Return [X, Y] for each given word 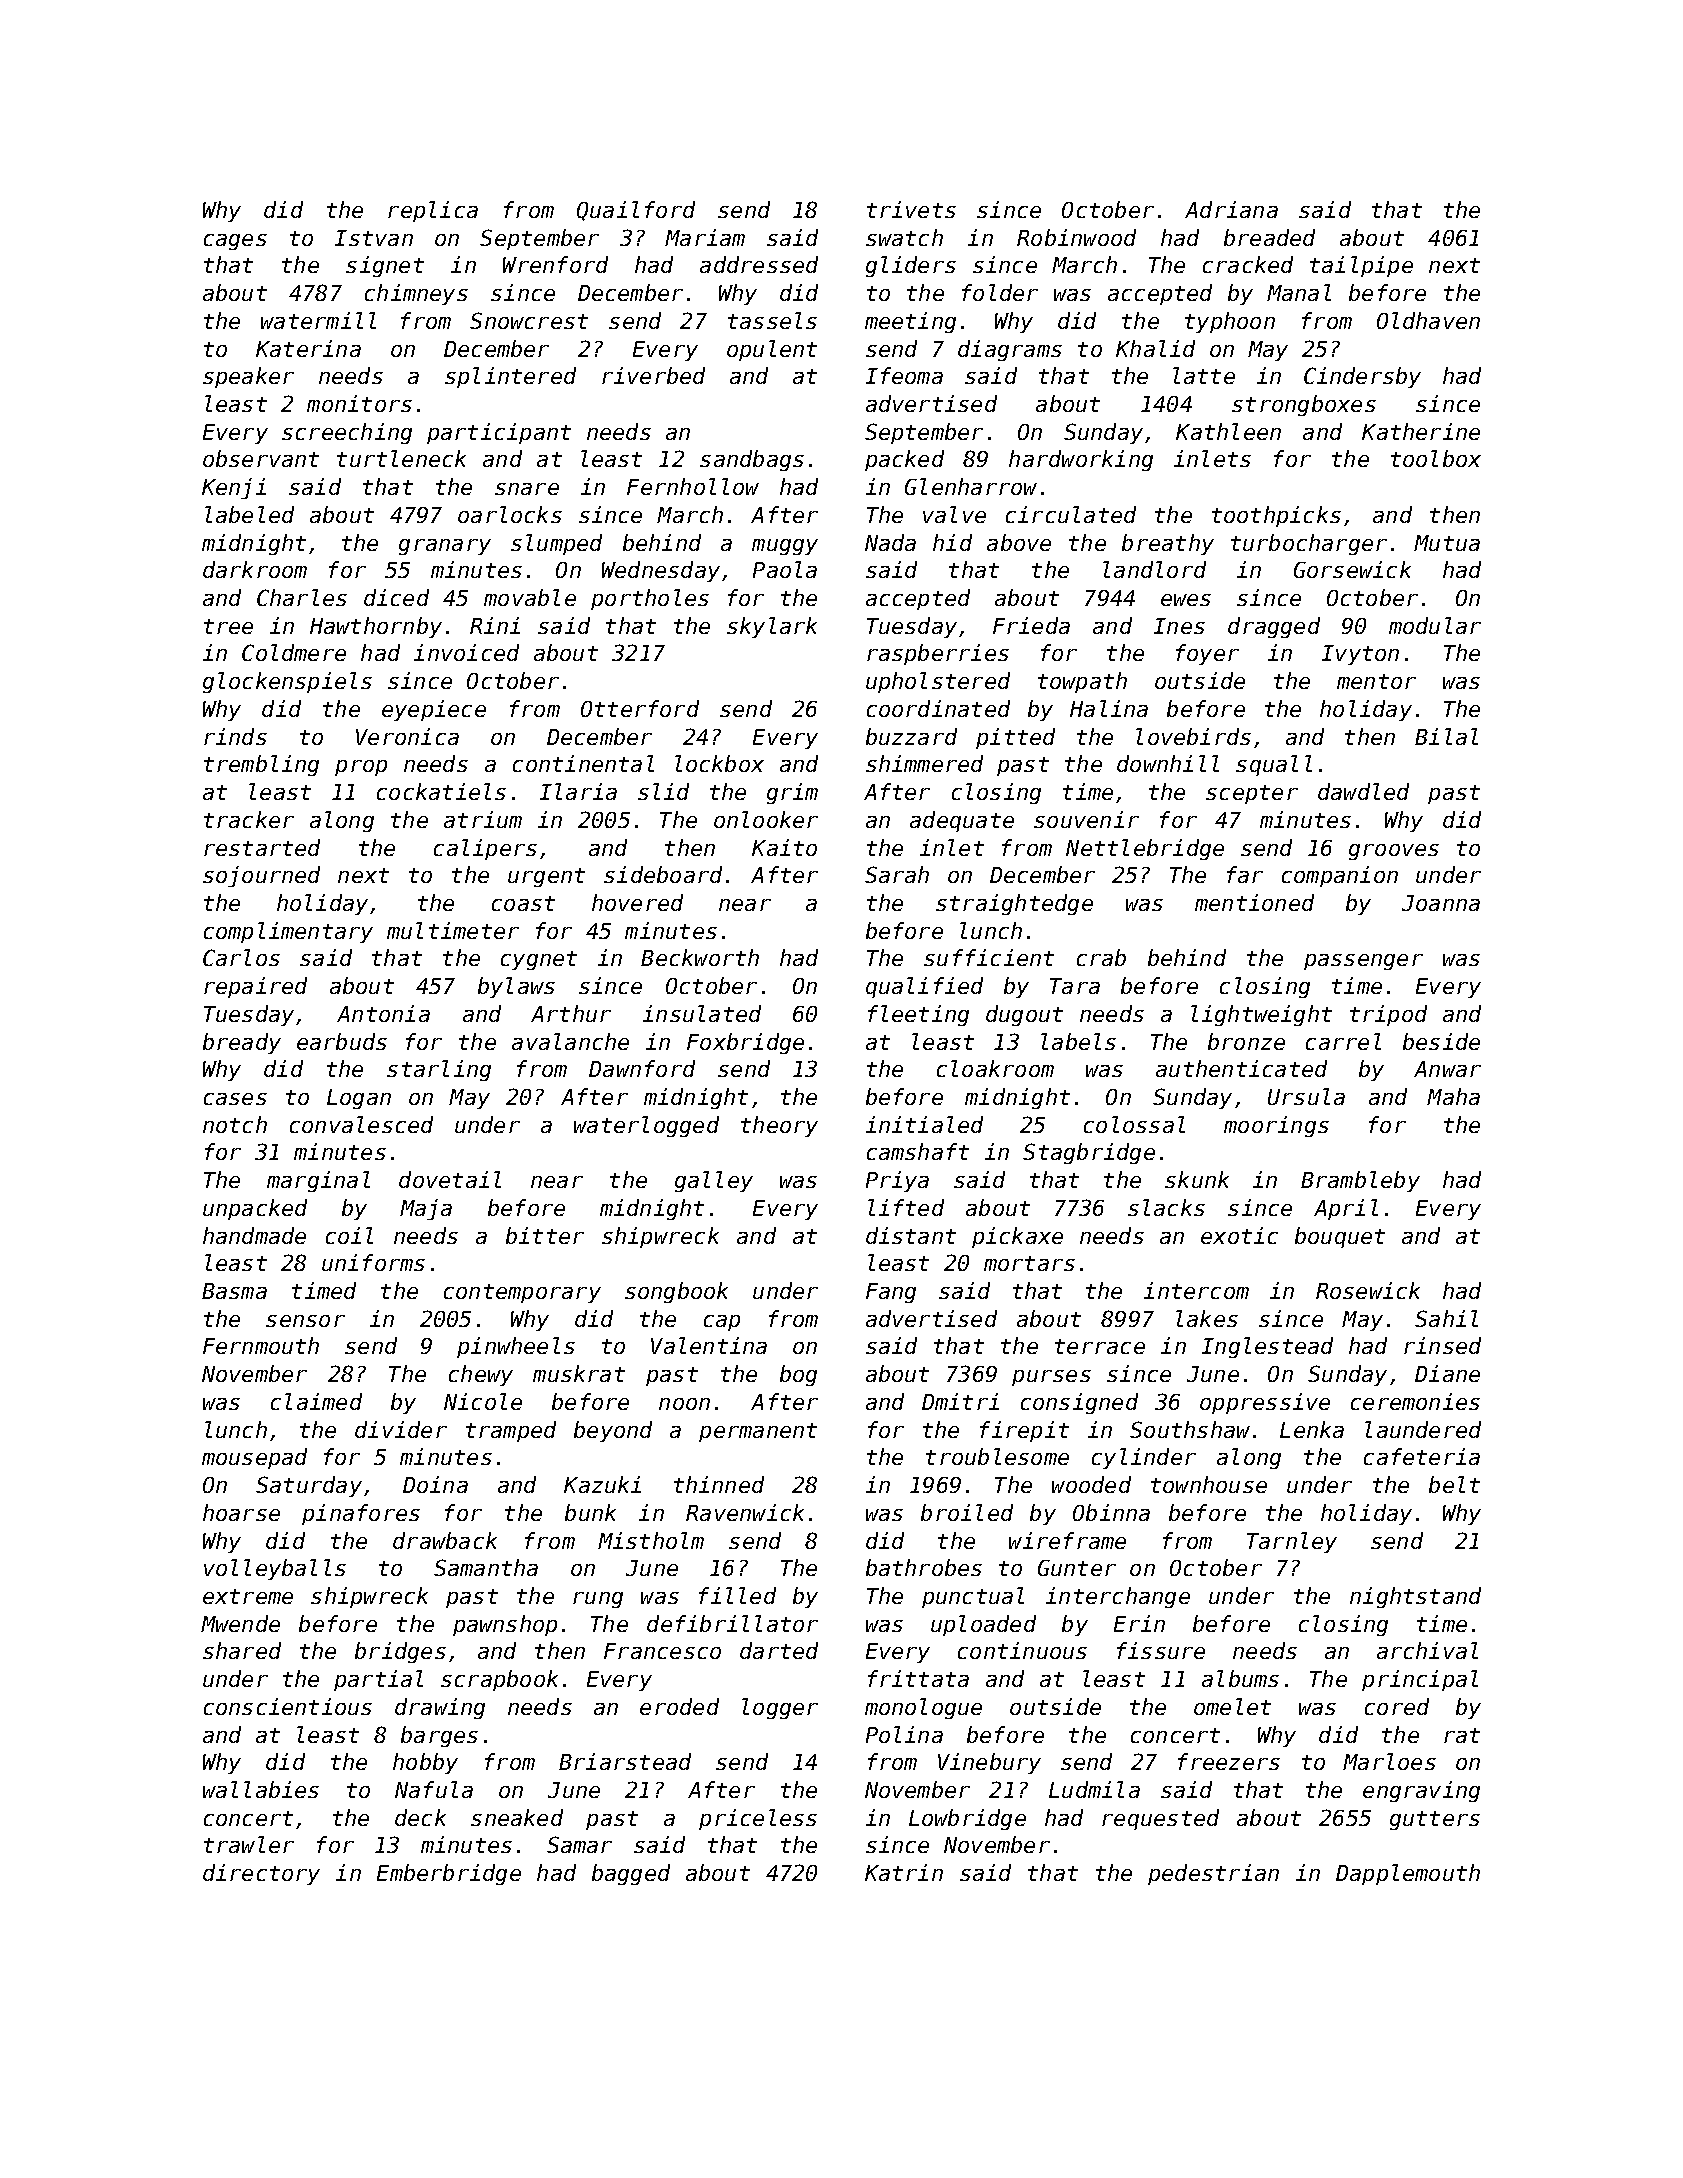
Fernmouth [261, 1345]
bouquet [1340, 1237]
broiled [967, 1512]
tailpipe [1361, 266]
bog [798, 1375]
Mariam [705, 237]
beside [1441, 1041]
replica [433, 211]
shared [242, 1650]
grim [792, 793]
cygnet [539, 960]
